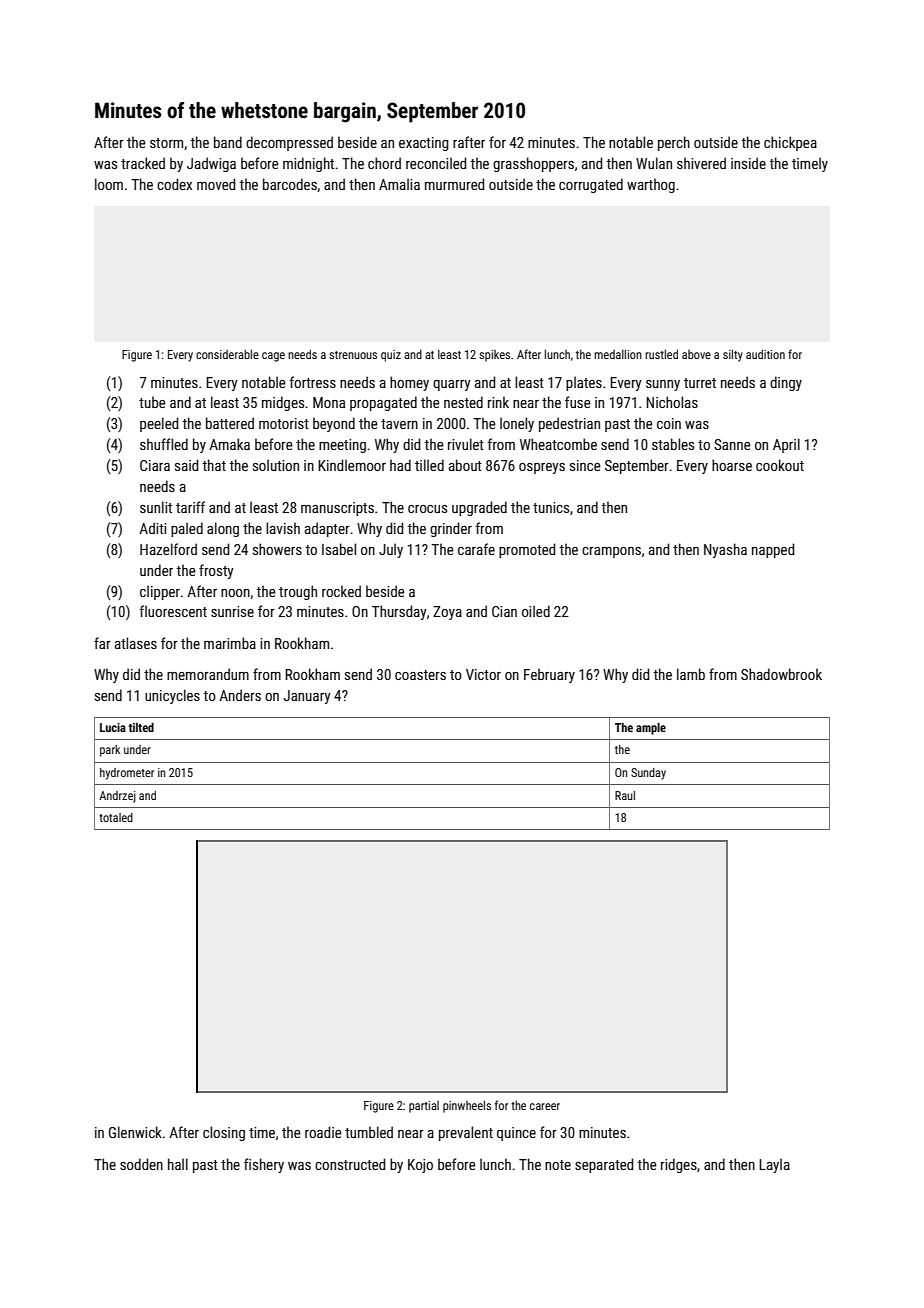 This document has height=1308, width=924. Describe the element at coordinates (424, 144) in the document. I see `exacting` at that location.
